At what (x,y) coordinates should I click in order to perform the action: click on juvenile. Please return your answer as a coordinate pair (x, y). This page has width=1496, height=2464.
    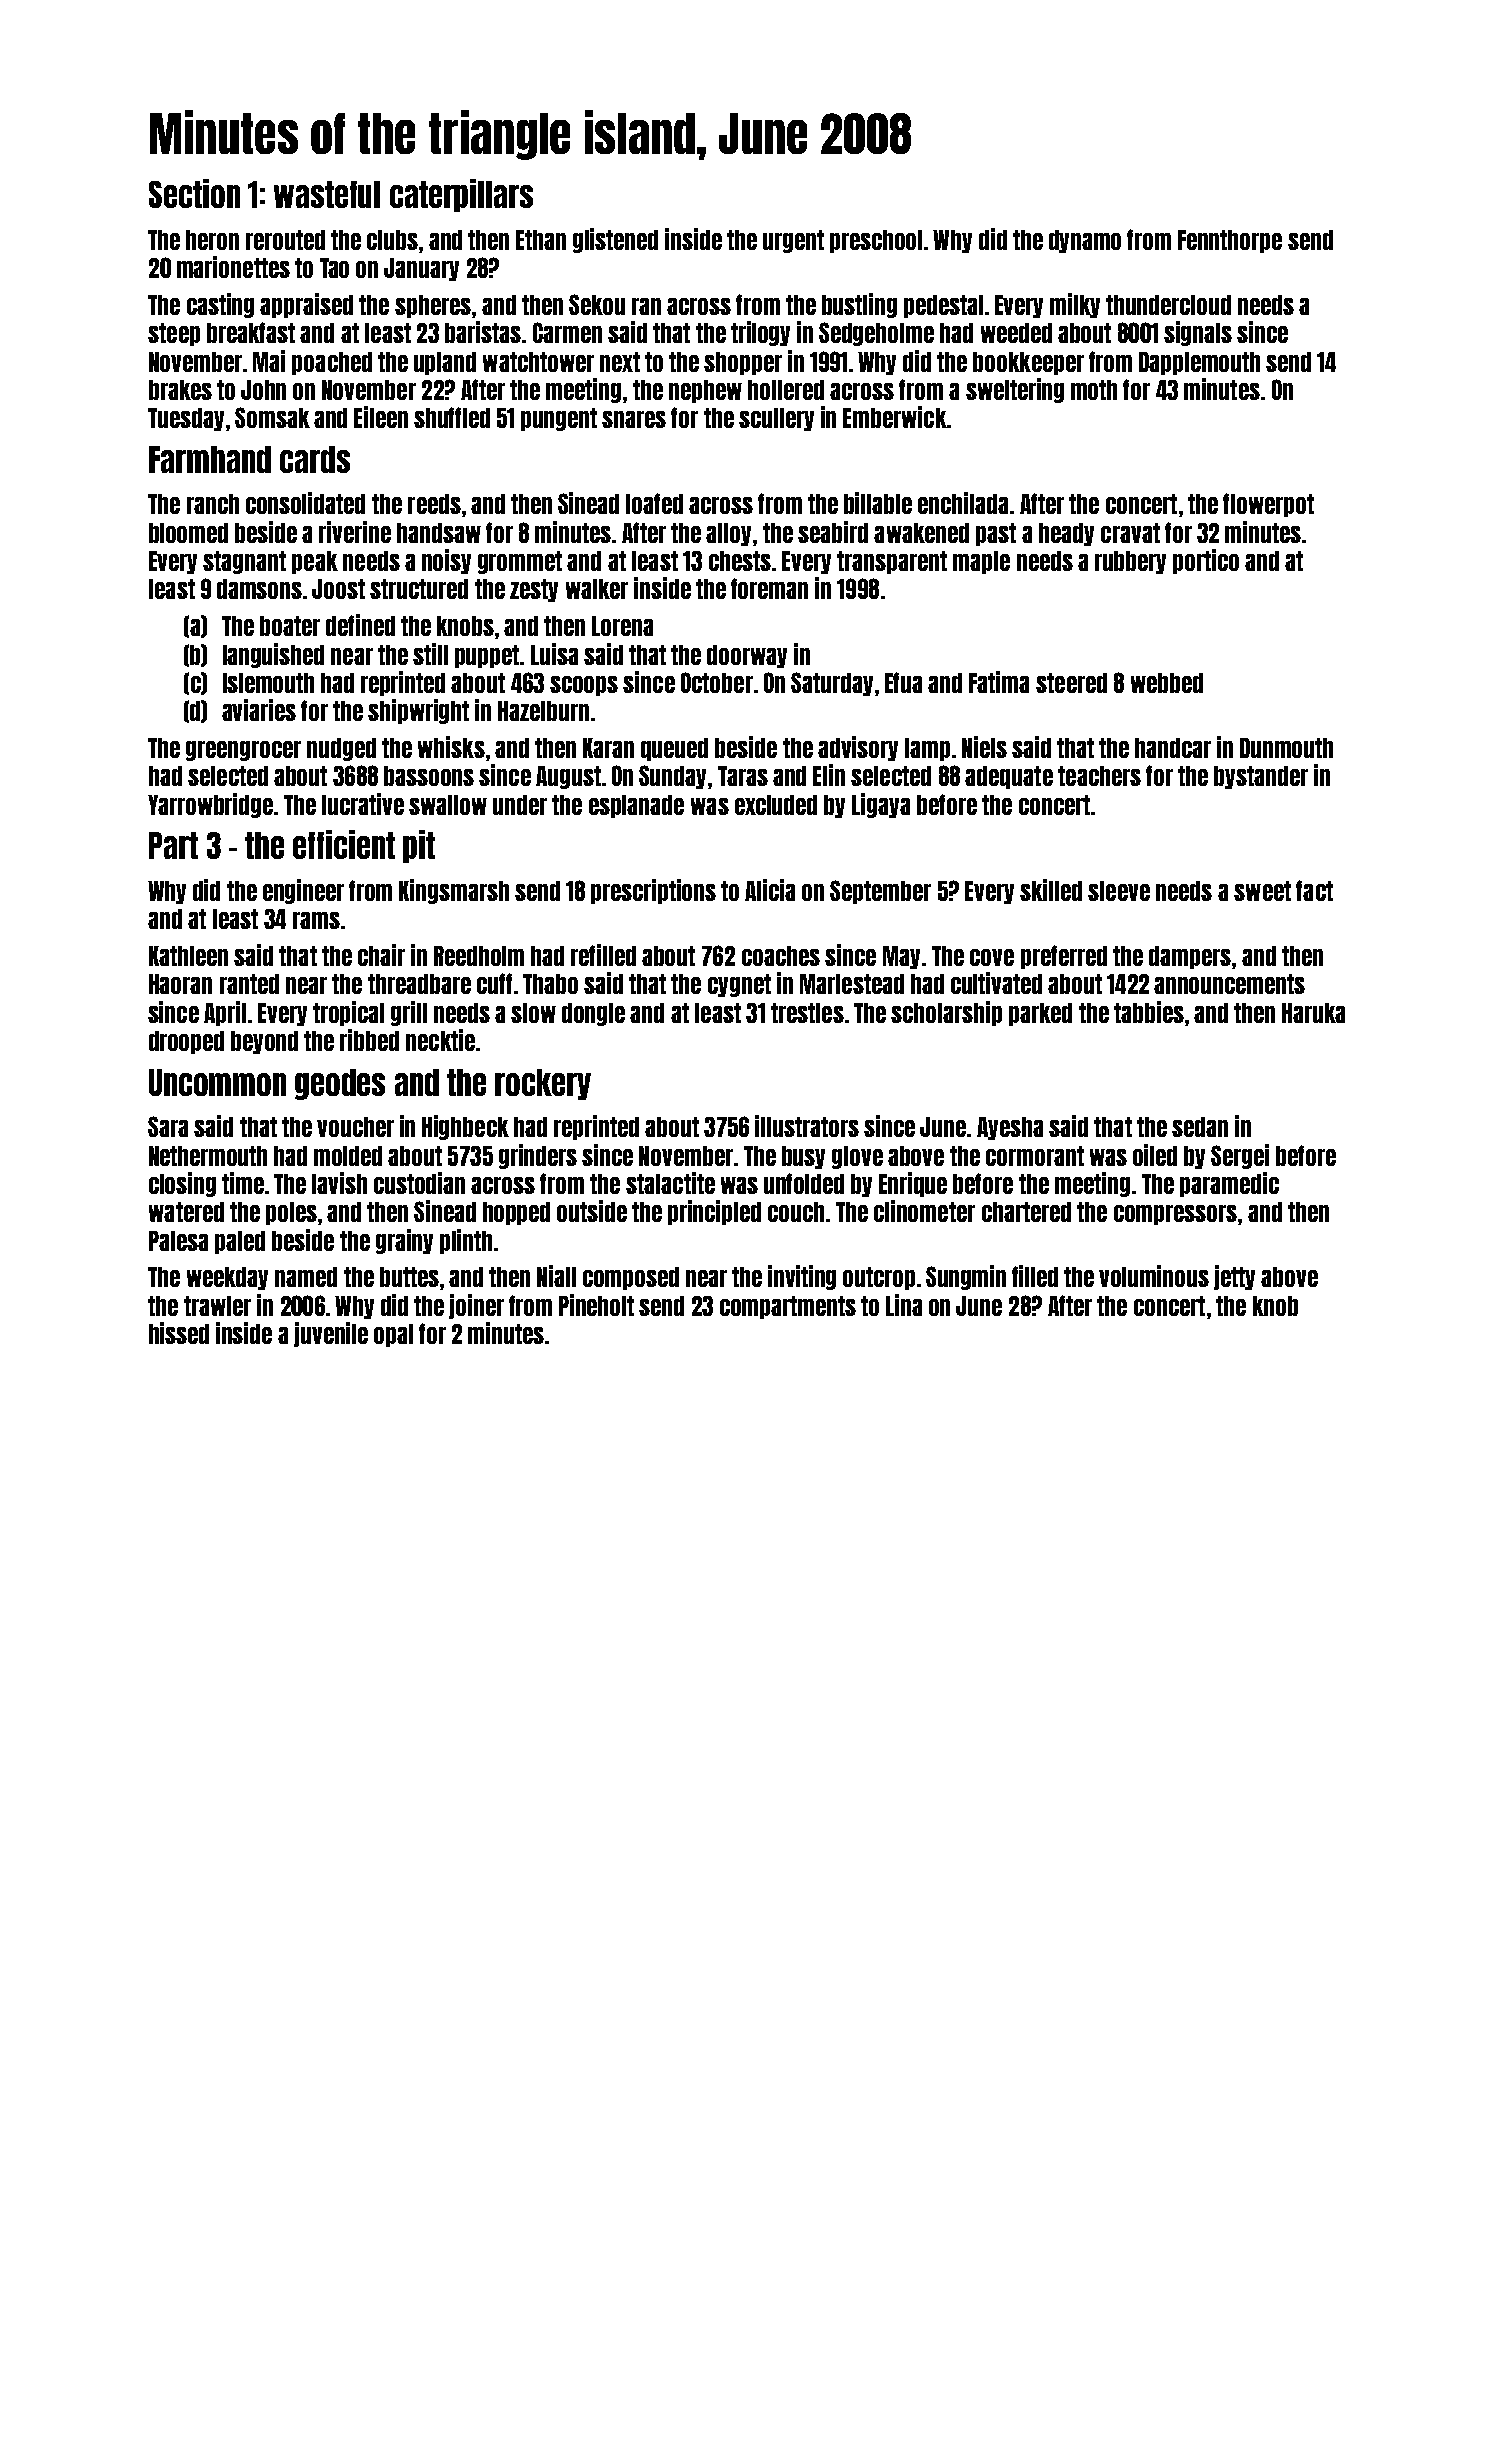
    Looking at the image, I should click on (331, 1334).
